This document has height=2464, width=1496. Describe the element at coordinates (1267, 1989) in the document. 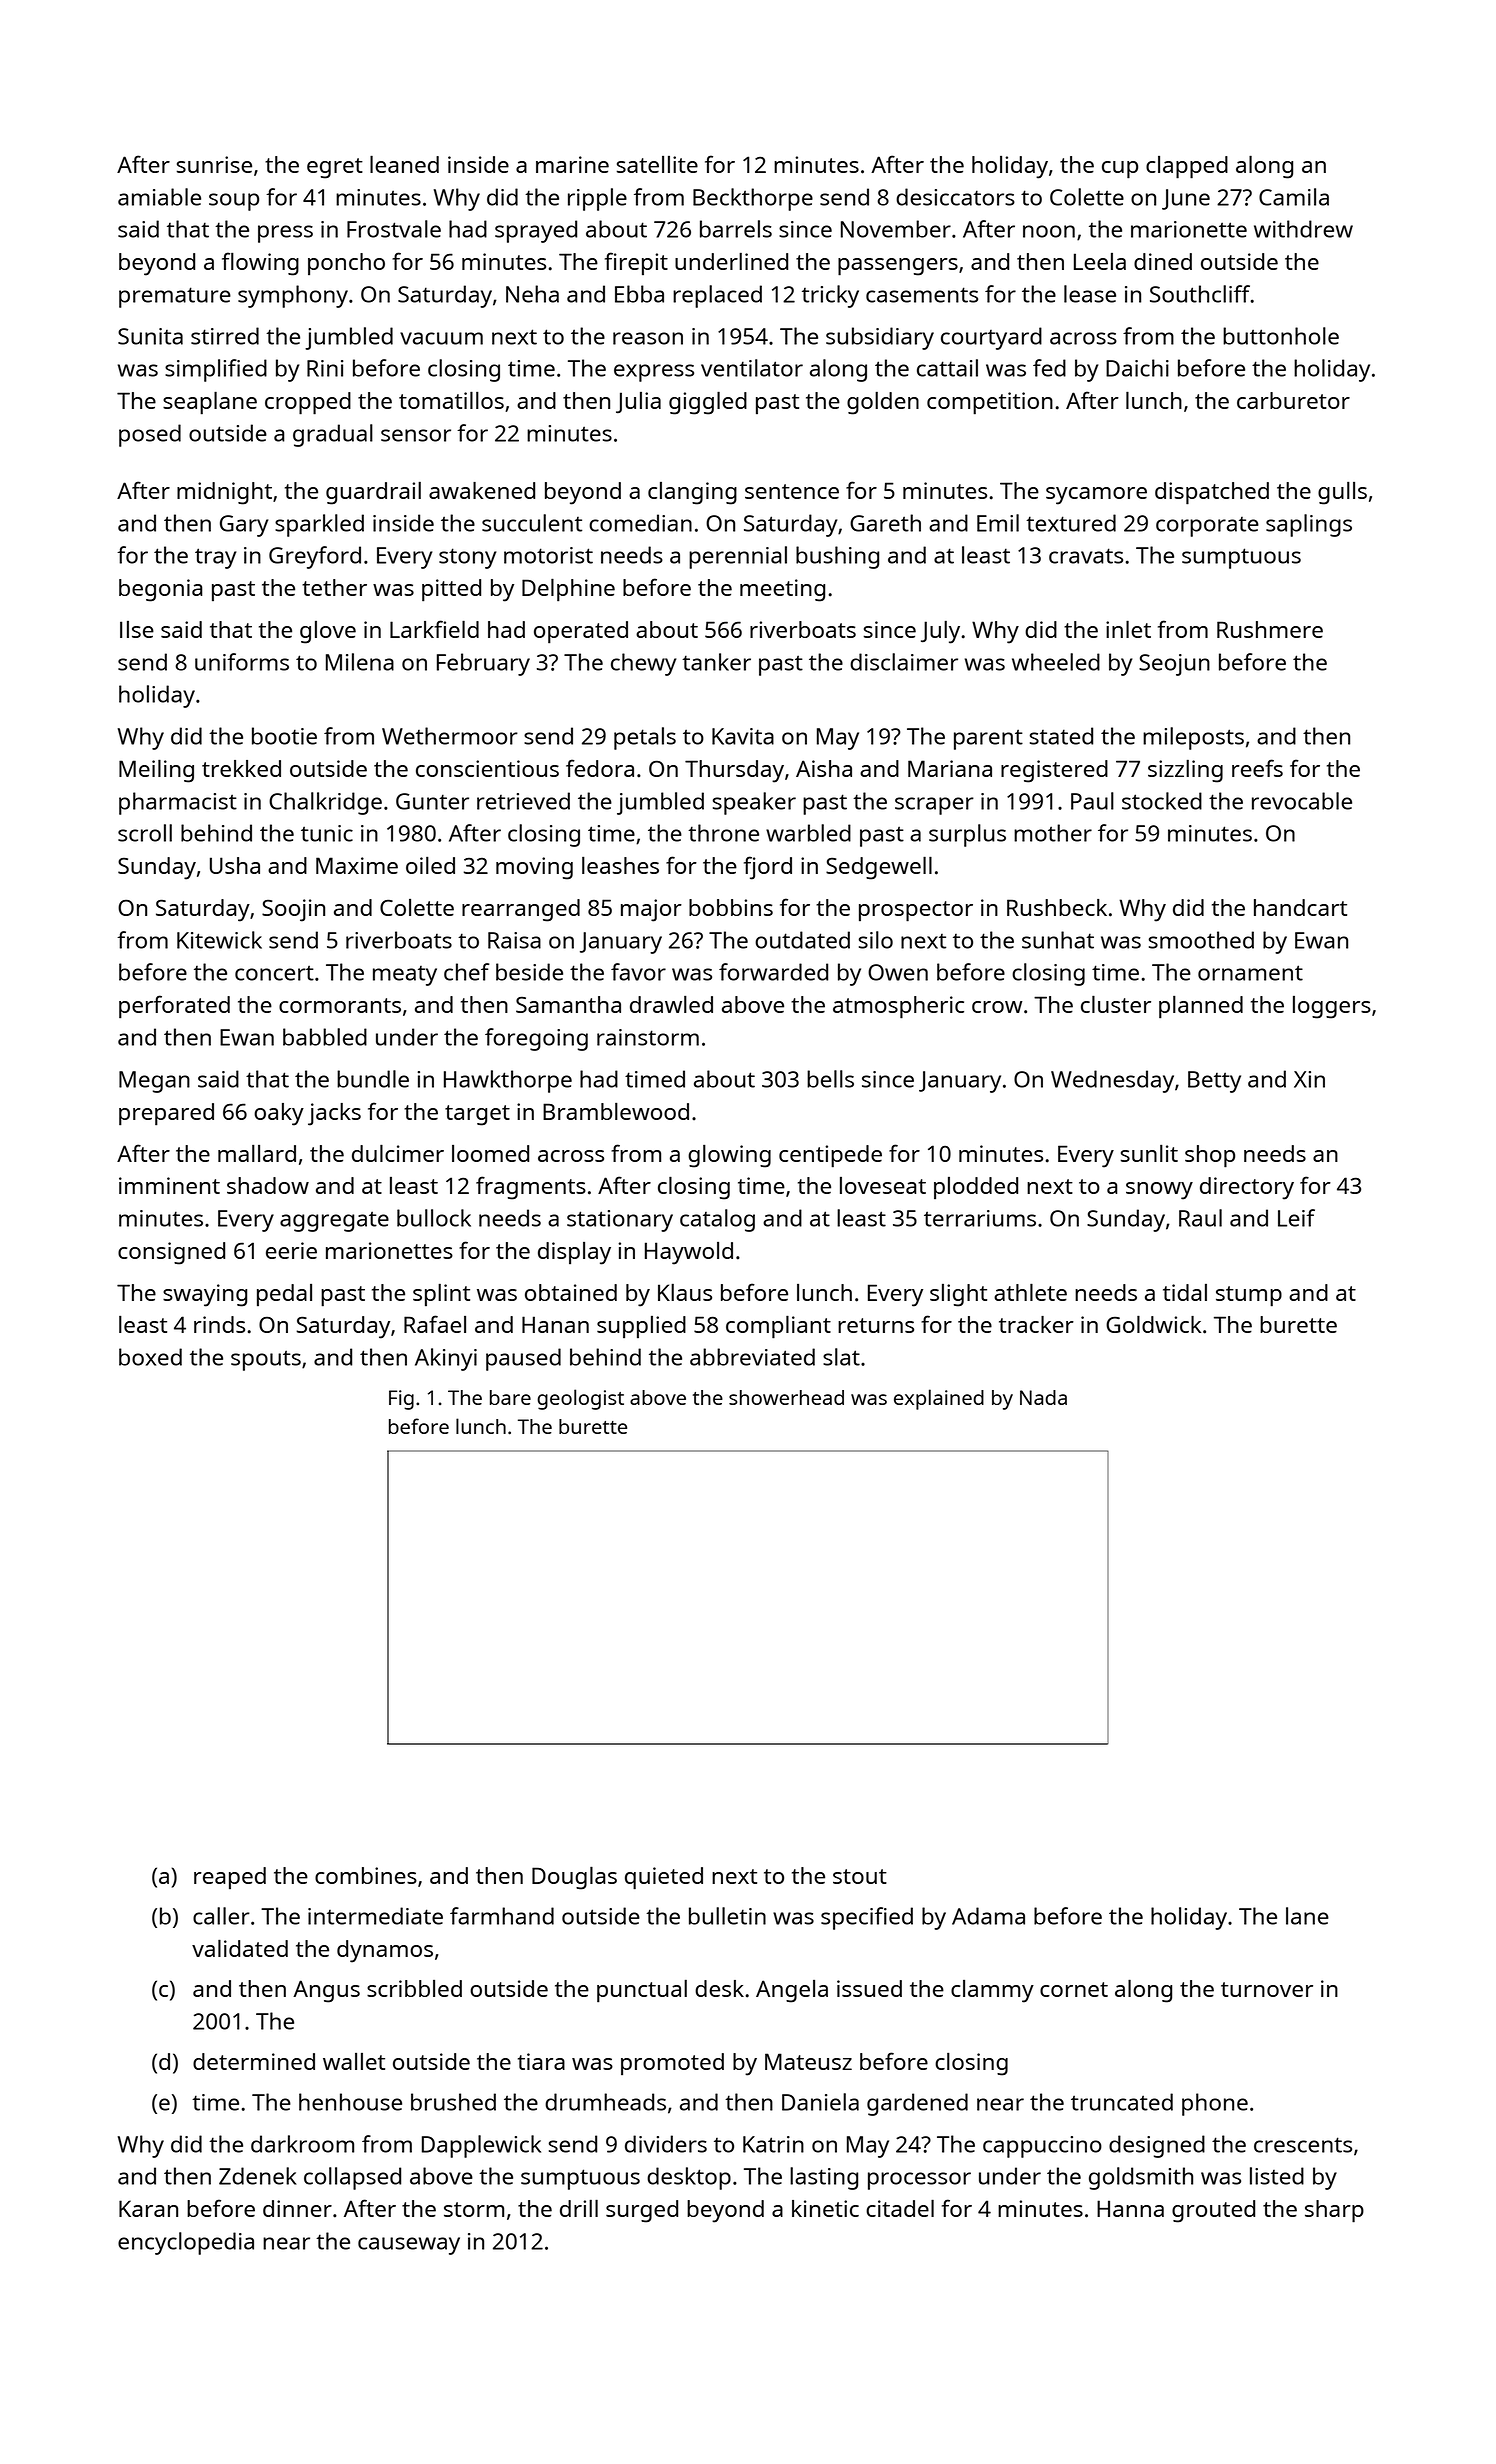

I see `turnover` at that location.
